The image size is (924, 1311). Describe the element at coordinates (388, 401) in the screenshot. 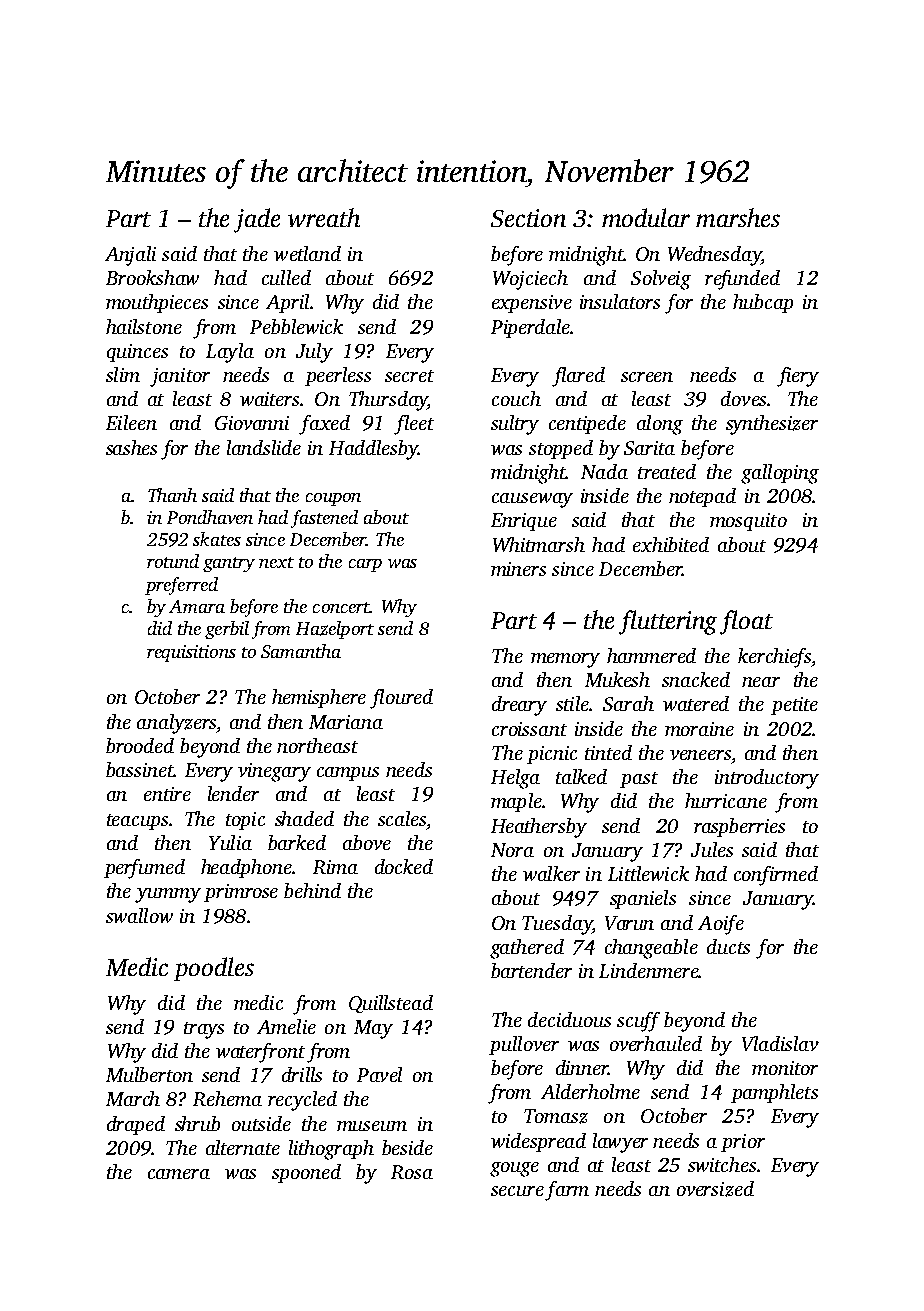

I see `Thursday` at that location.
